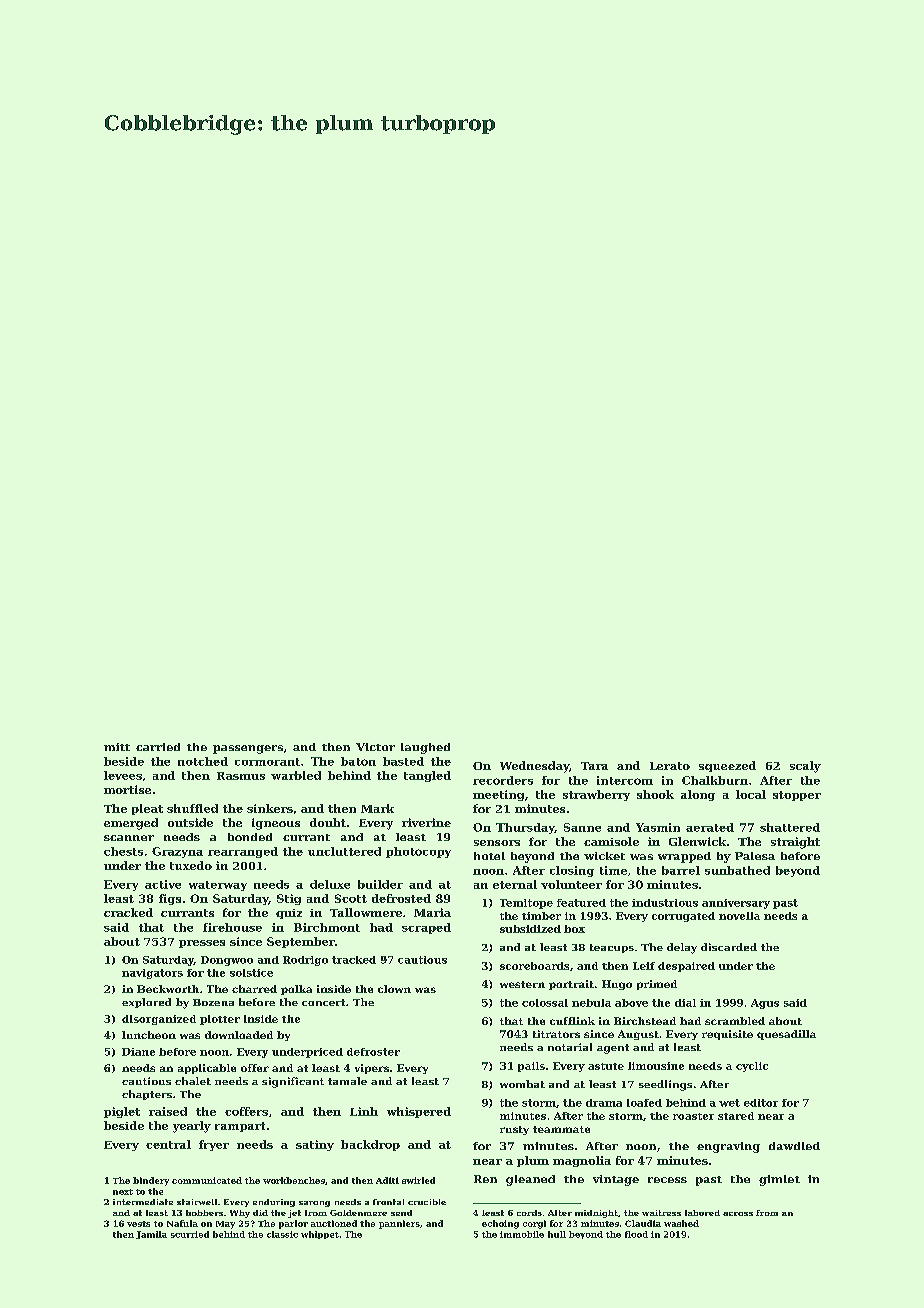 Image resolution: width=924 pixels, height=1308 pixels. Describe the element at coordinates (128, 912) in the image. I see `cracked` at that location.
